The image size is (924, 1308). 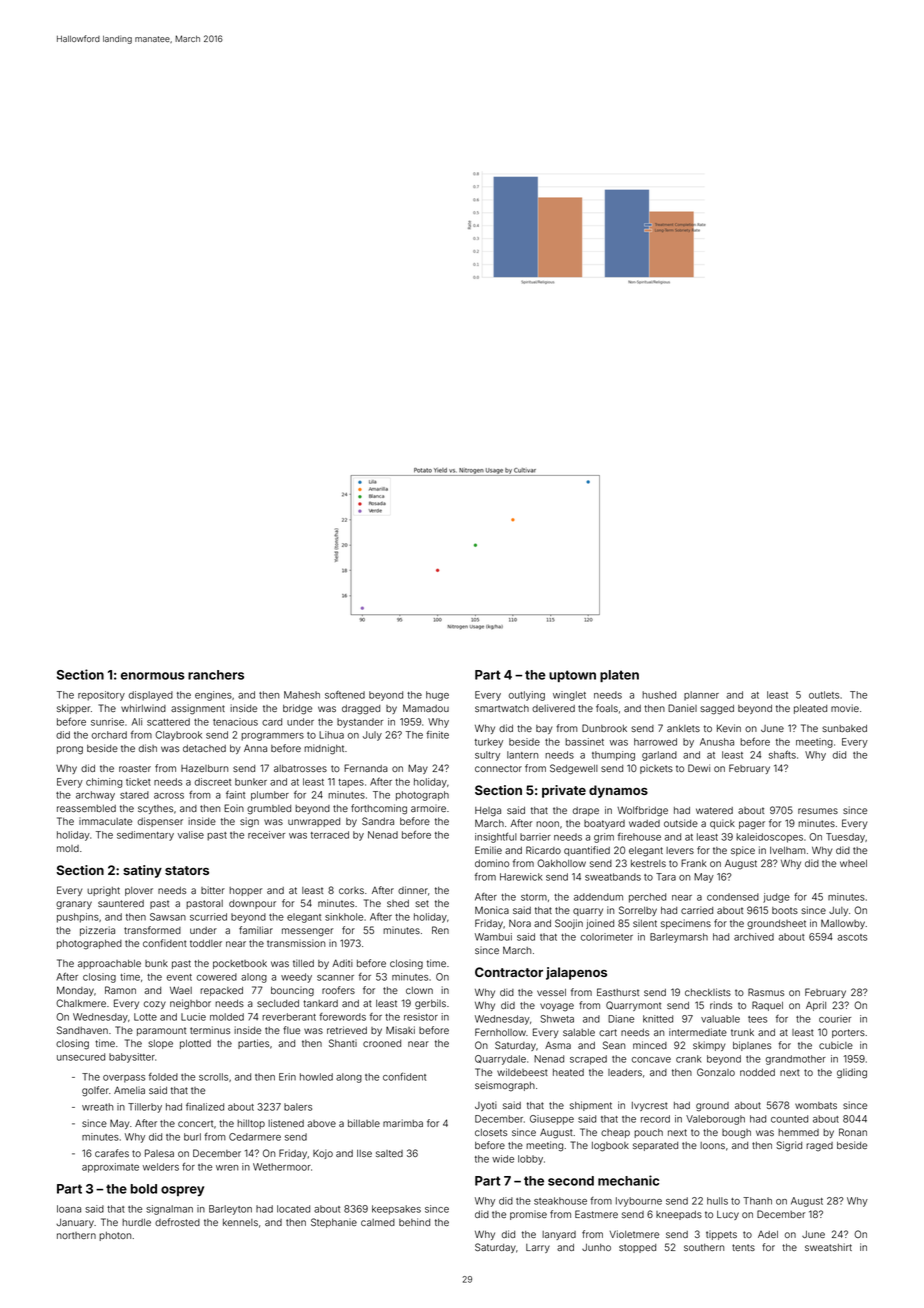 I want to click on photon, so click(x=115, y=1236).
